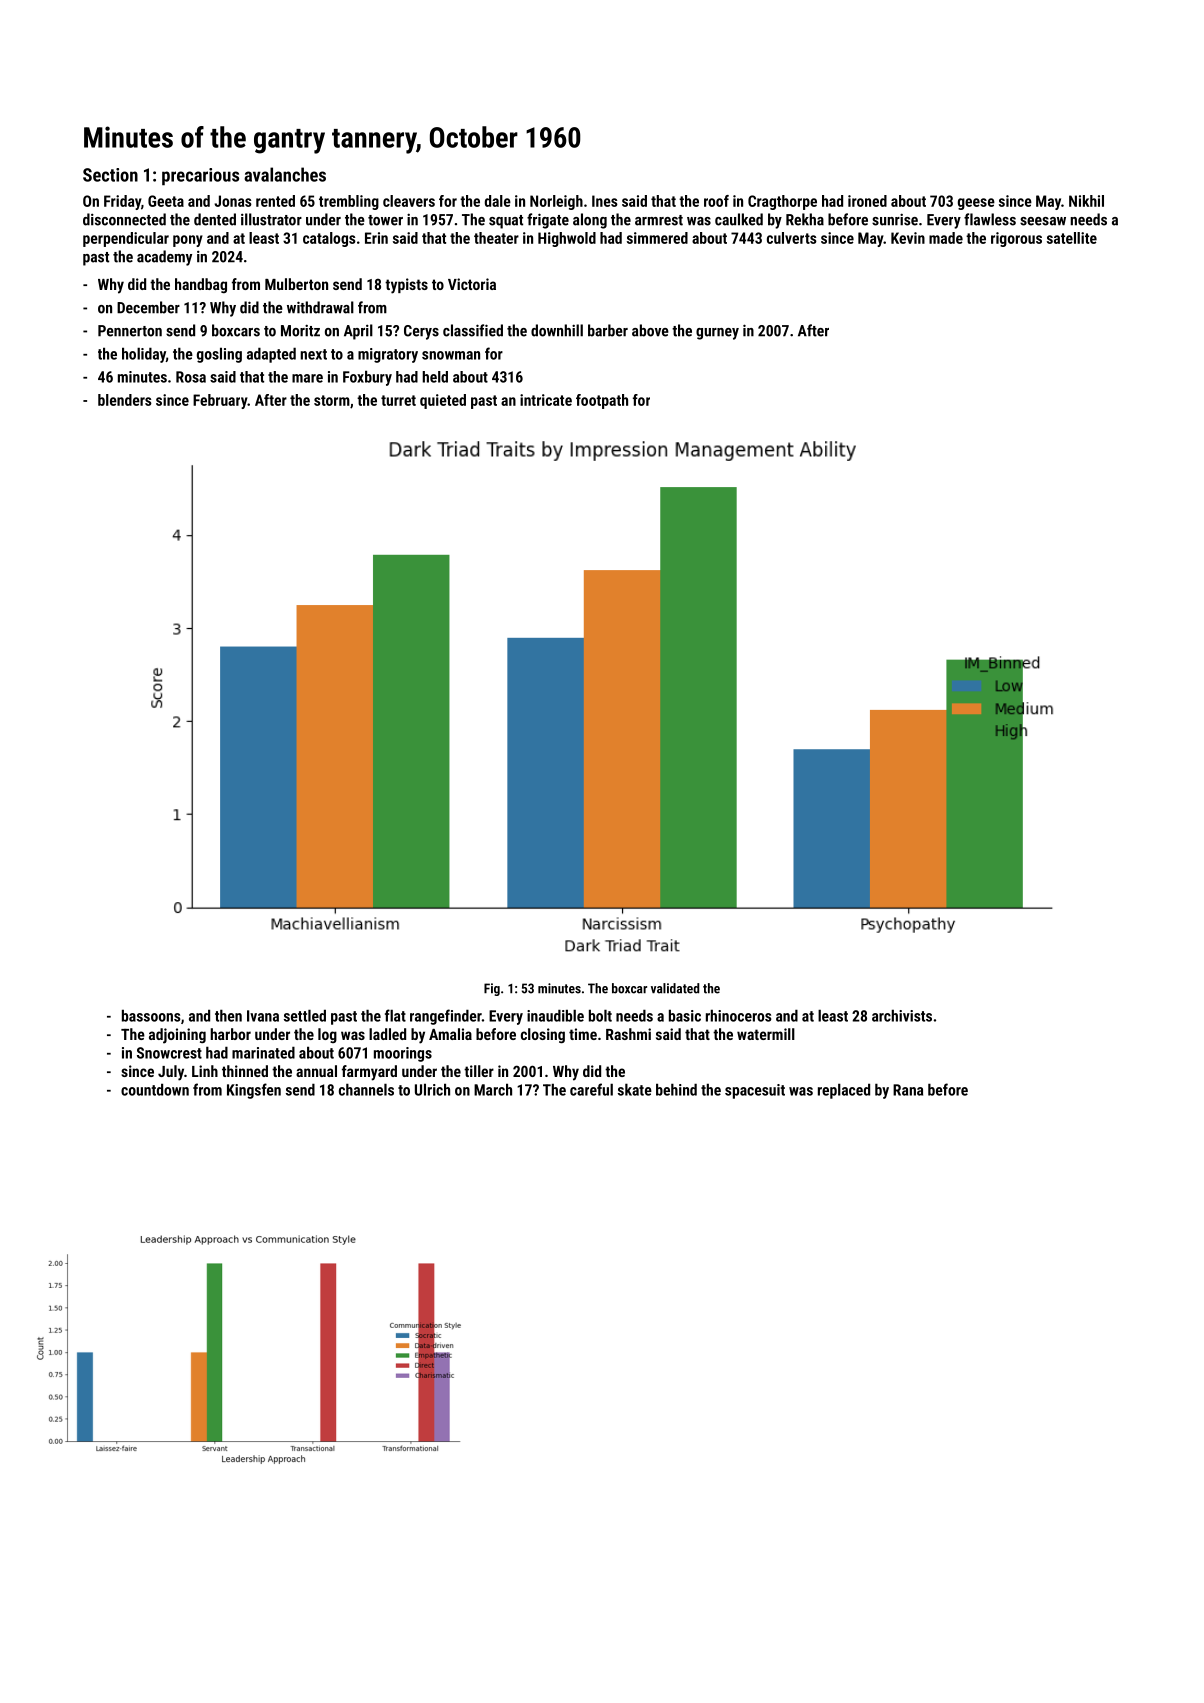 This screenshot has width=1204, height=1703. I want to click on gurney, so click(717, 334).
